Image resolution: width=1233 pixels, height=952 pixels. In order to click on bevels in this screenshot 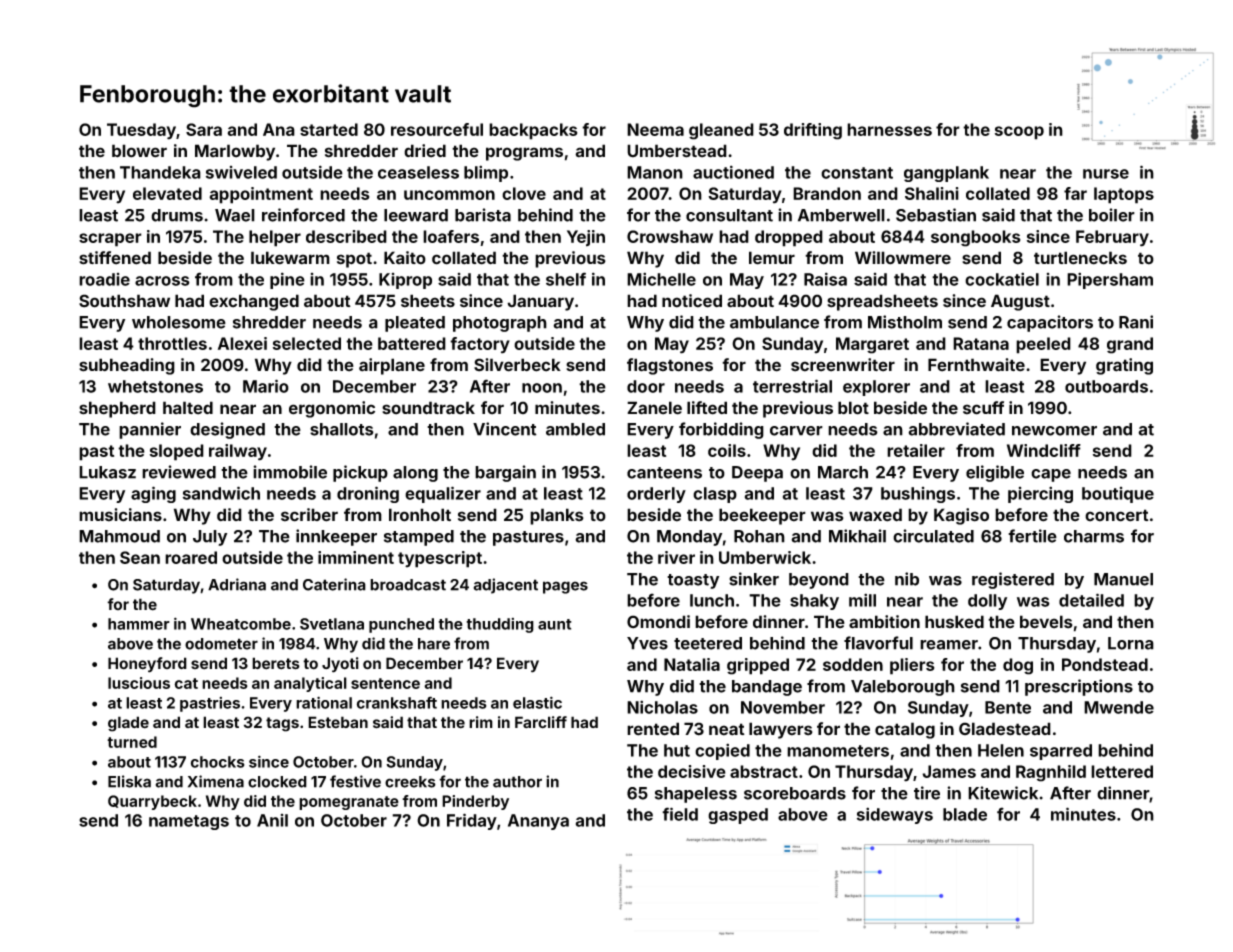, I will do `click(1046, 622)`.
